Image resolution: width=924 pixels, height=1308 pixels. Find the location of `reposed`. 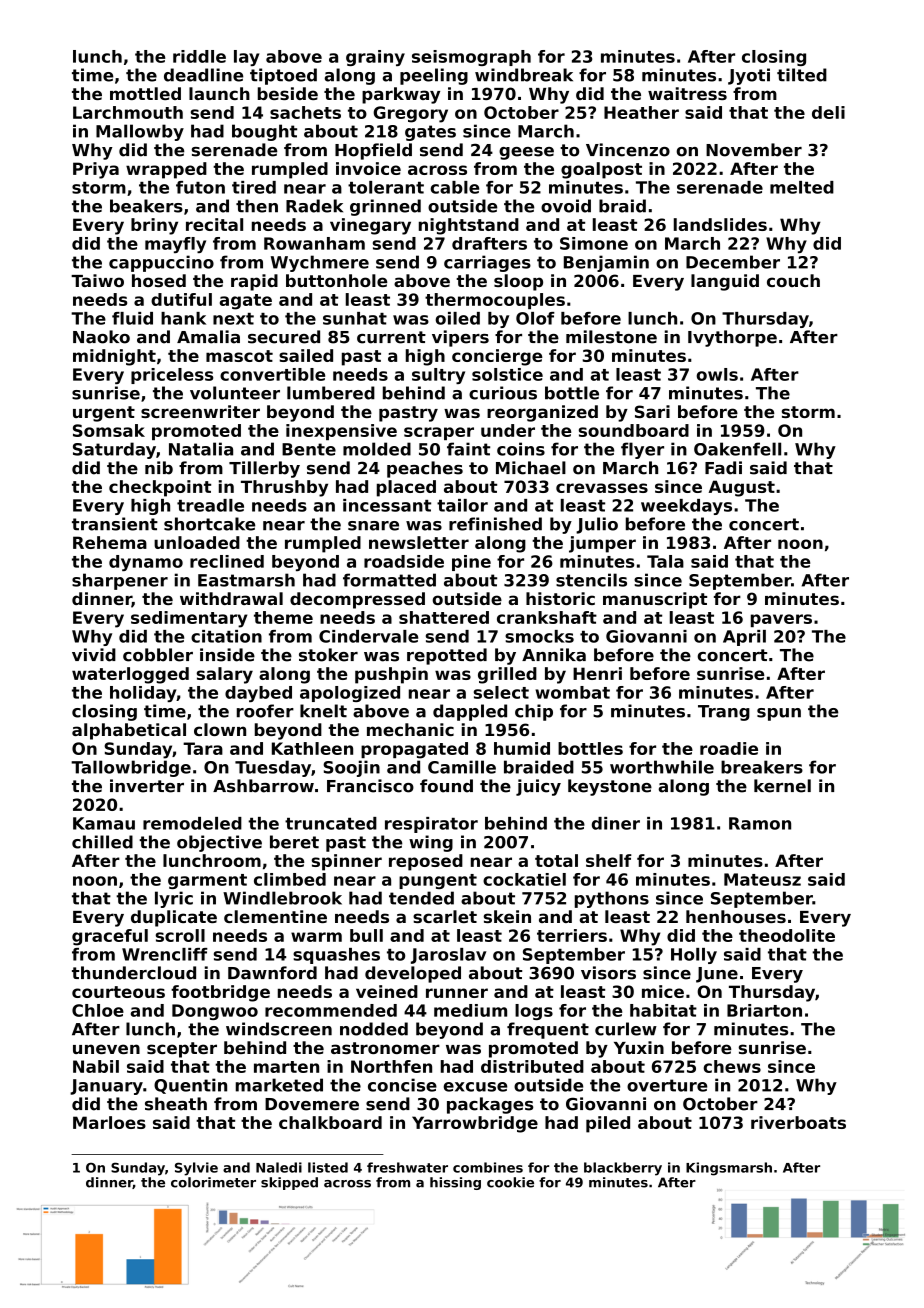

reposed is located at coordinates (426, 862).
